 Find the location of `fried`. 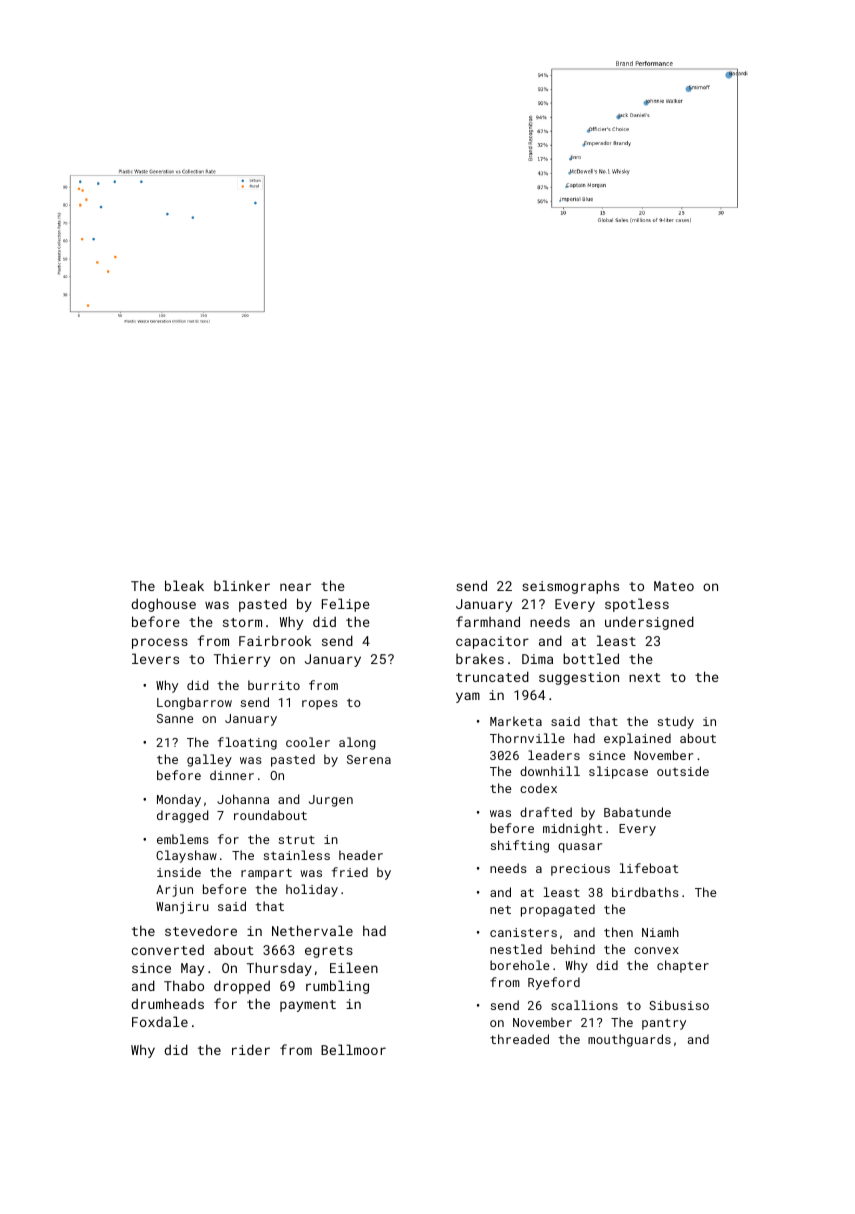

fried is located at coordinates (350, 872).
